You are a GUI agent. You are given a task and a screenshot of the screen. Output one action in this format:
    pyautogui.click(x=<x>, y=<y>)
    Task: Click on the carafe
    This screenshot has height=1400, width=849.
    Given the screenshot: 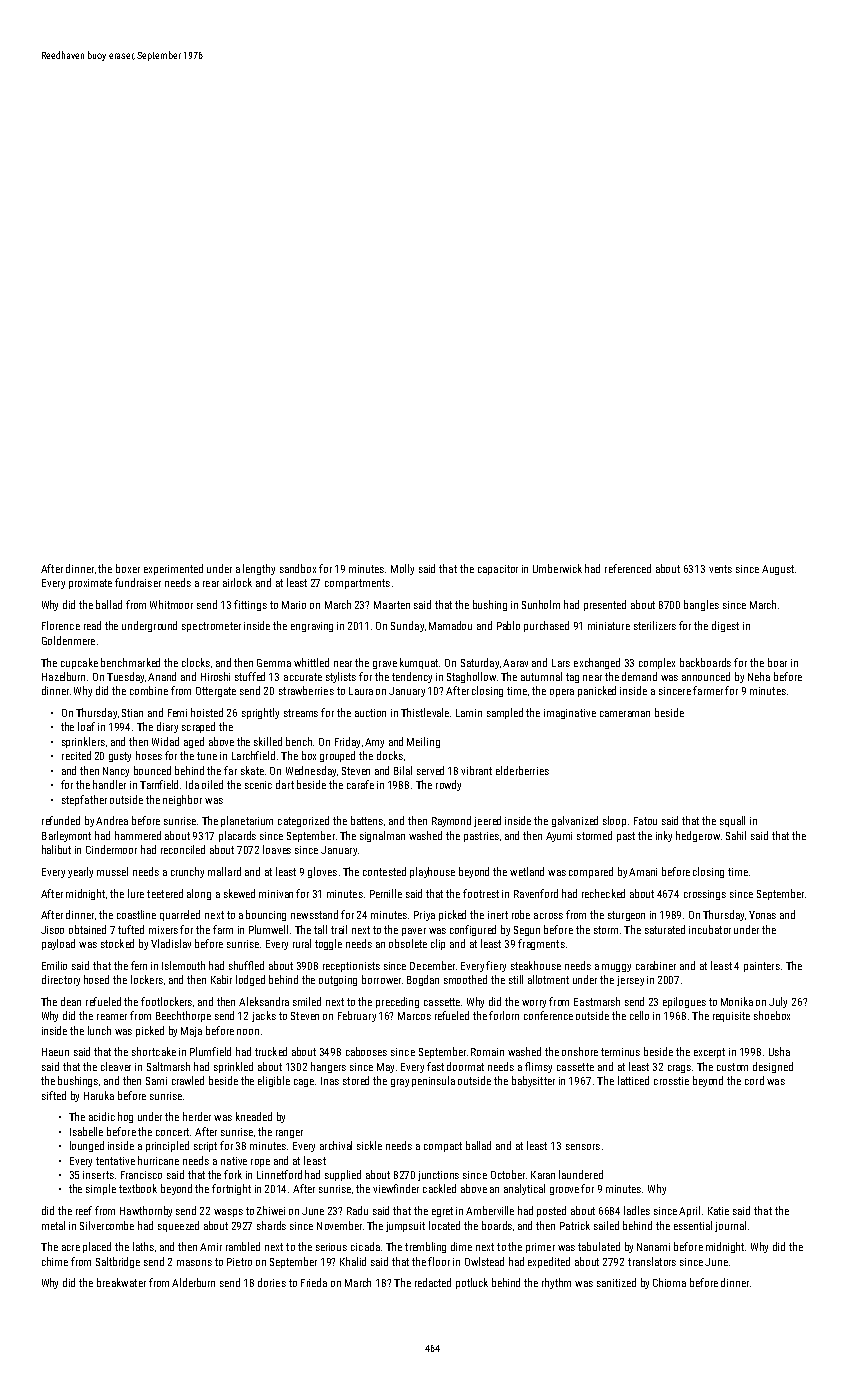 What is the action you would take?
    pyautogui.click(x=360, y=784)
